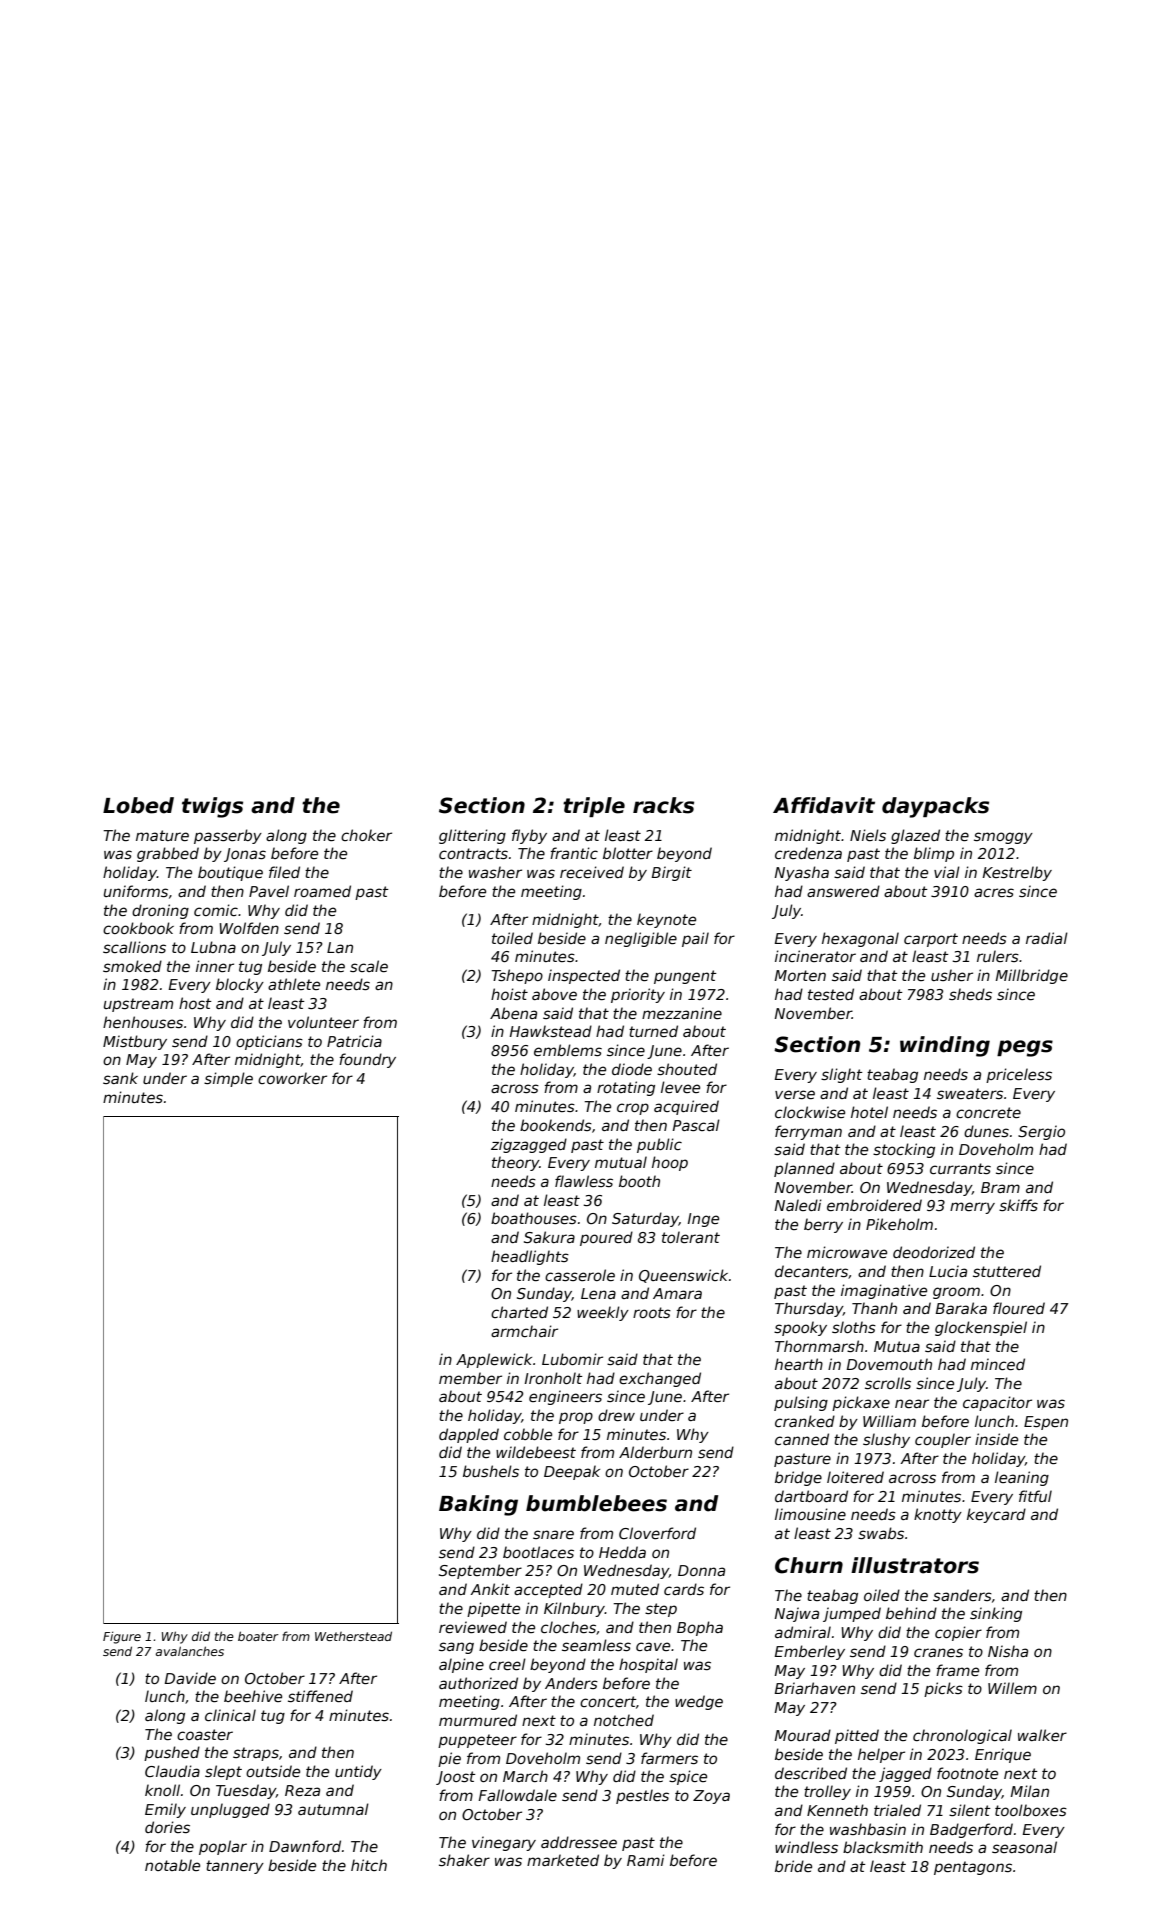  I want to click on bookends, so click(556, 1125).
